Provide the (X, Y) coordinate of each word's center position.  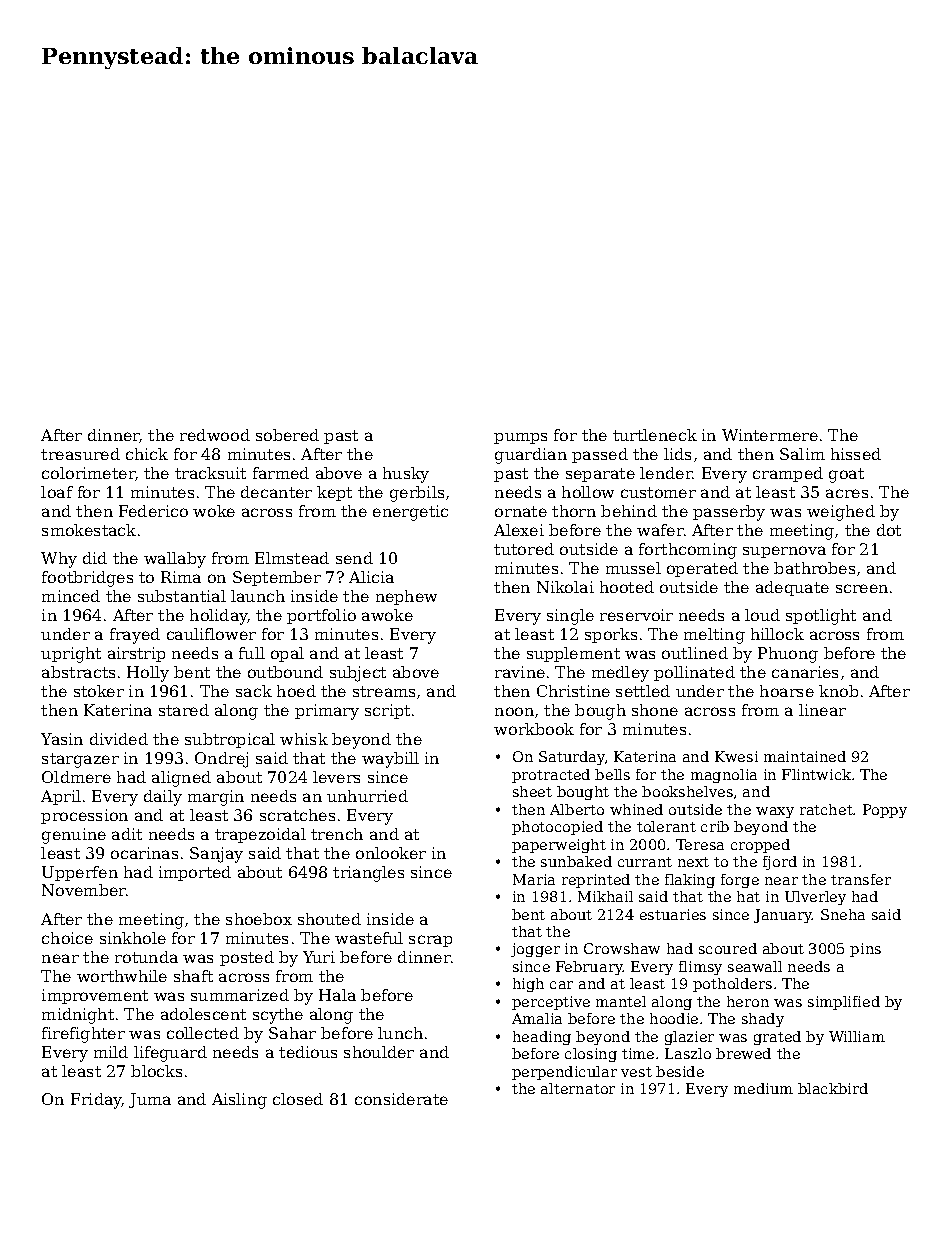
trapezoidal (260, 835)
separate (600, 475)
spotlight (821, 617)
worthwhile (122, 976)
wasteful (369, 938)
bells (612, 774)
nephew (406, 597)
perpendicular (564, 1073)
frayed (135, 636)
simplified (844, 1003)
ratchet (827, 809)
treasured (80, 454)
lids (677, 454)
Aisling (239, 1101)
